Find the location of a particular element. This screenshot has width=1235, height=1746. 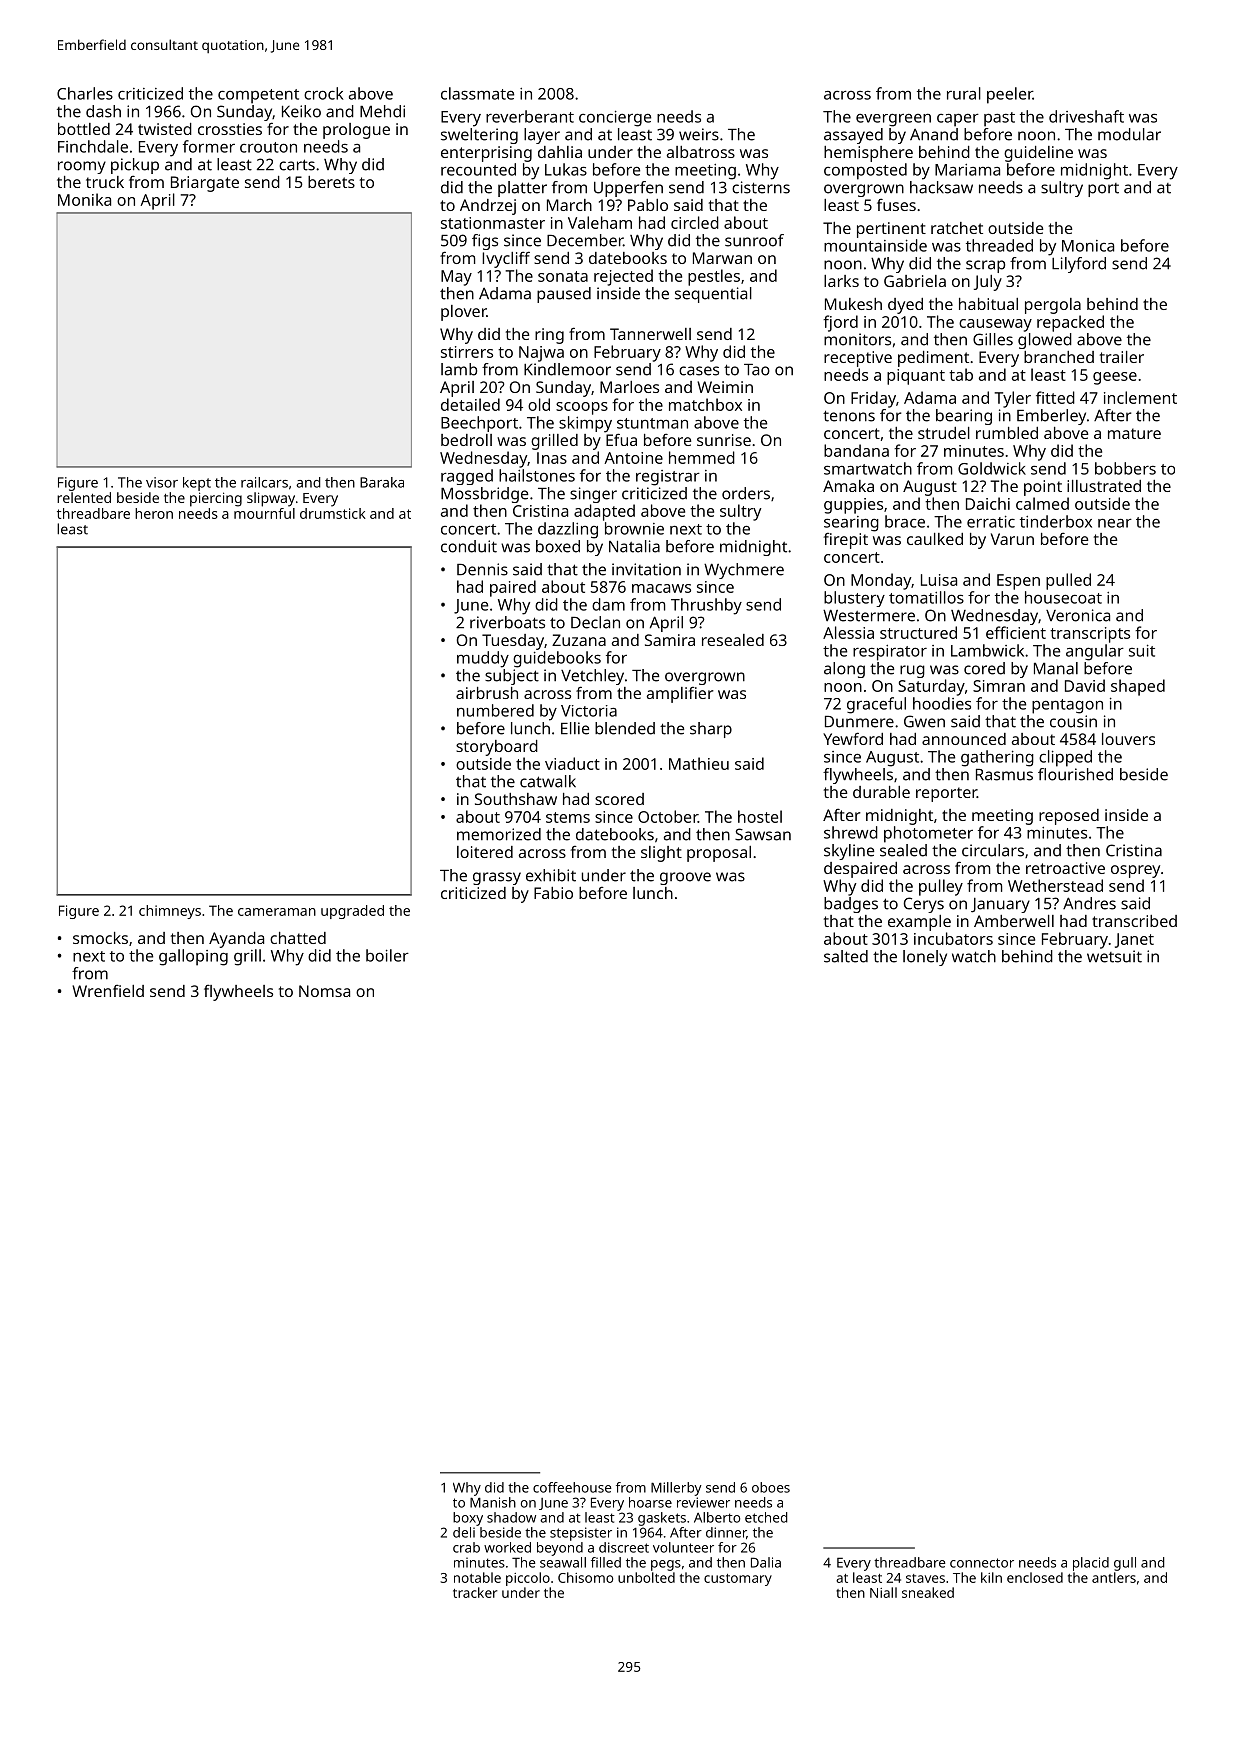

salted is located at coordinates (846, 956).
